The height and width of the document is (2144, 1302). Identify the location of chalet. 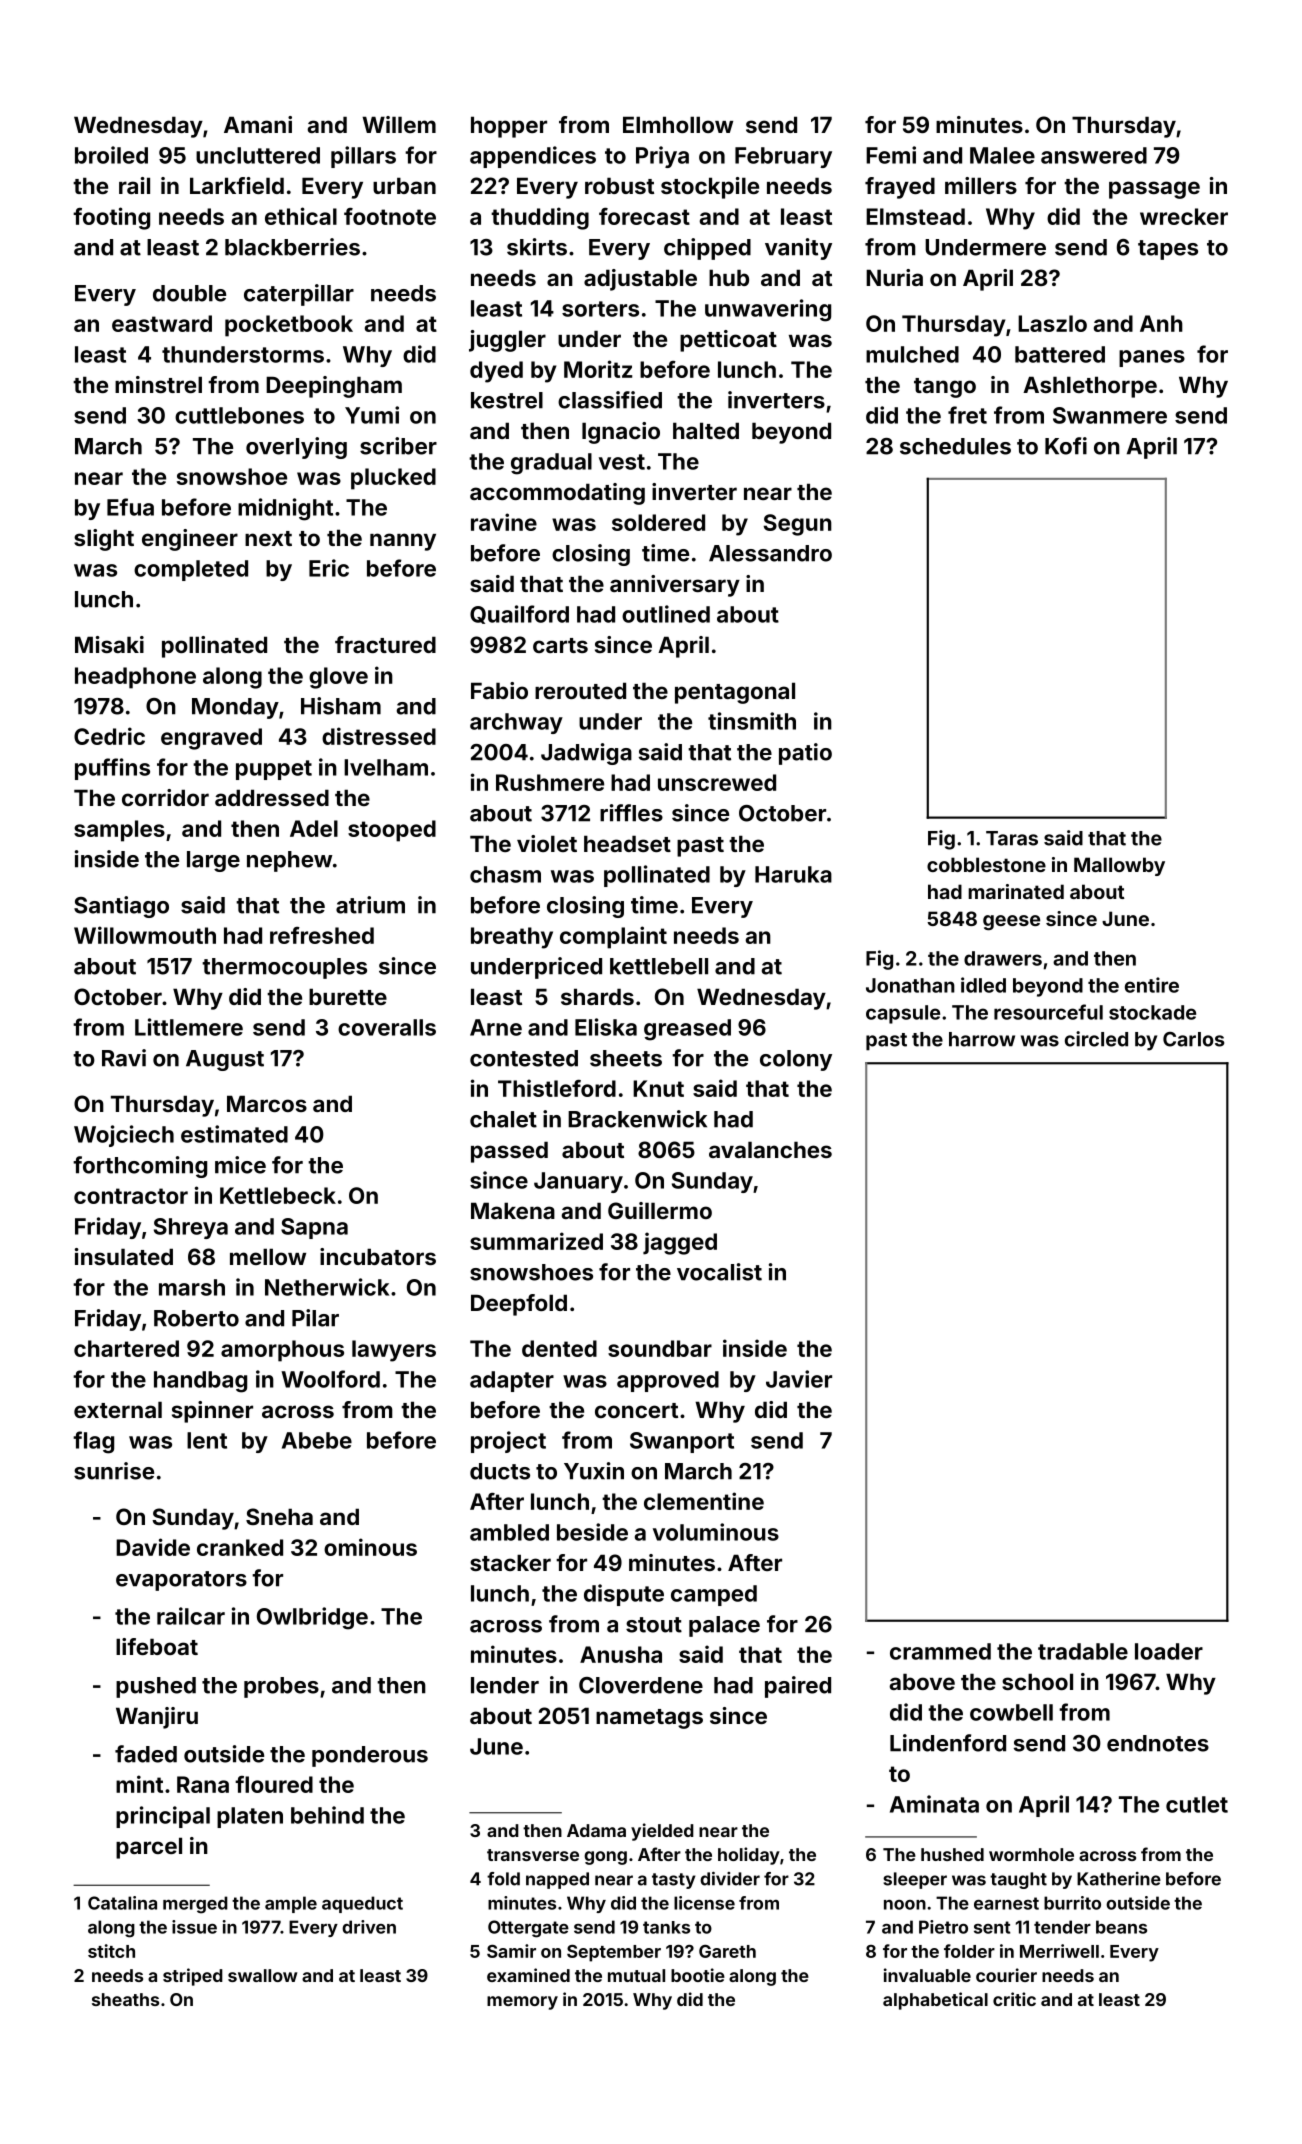
(503, 1119).
